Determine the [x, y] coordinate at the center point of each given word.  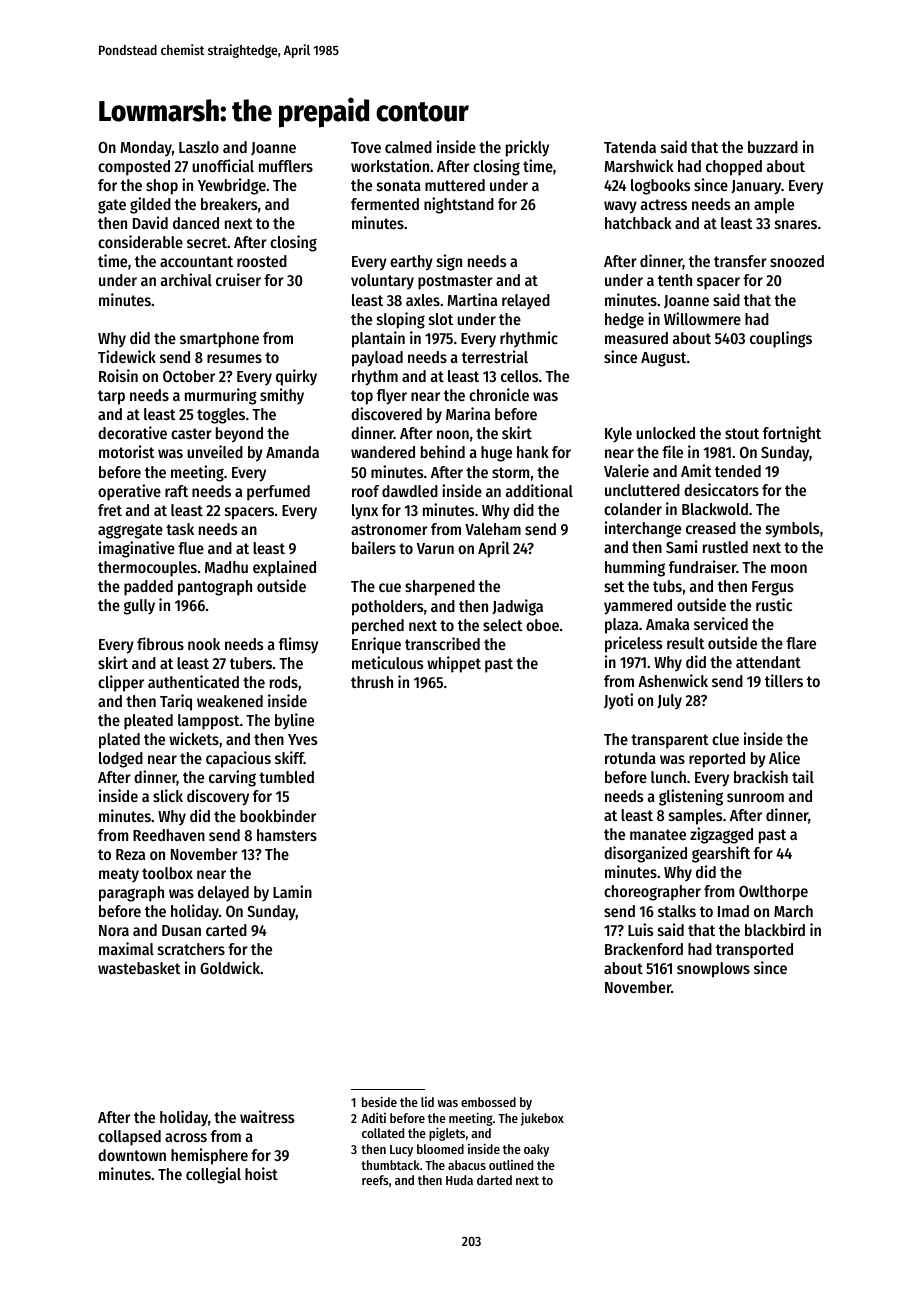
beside [379, 1101]
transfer [740, 261]
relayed [526, 302]
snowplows [713, 970]
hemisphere [209, 1156]
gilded [150, 205]
